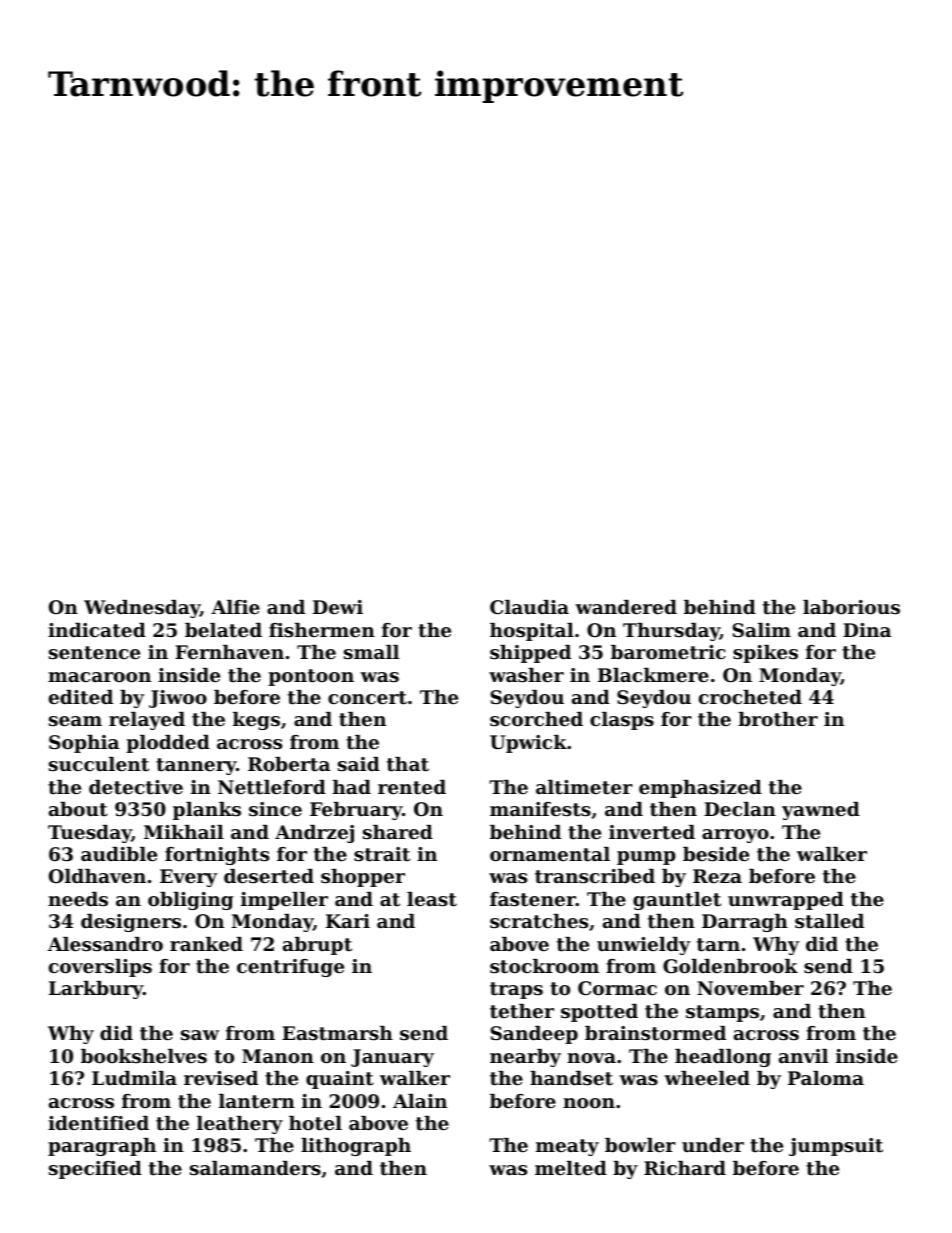 This document has width=952, height=1233. What do you see at coordinates (90, 834) in the document?
I see `Tuesday` at bounding box center [90, 834].
